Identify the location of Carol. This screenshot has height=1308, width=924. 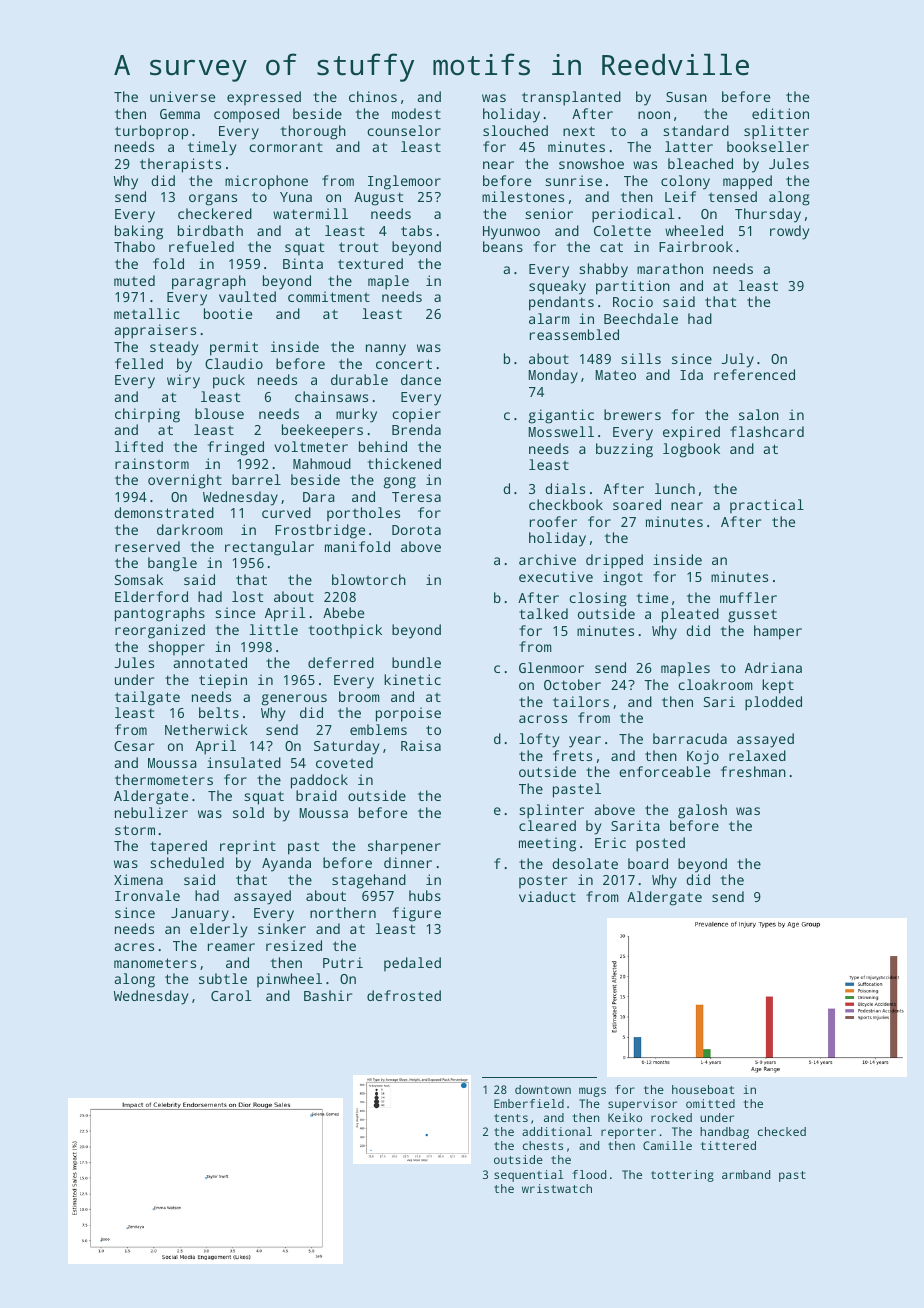
(231, 995).
